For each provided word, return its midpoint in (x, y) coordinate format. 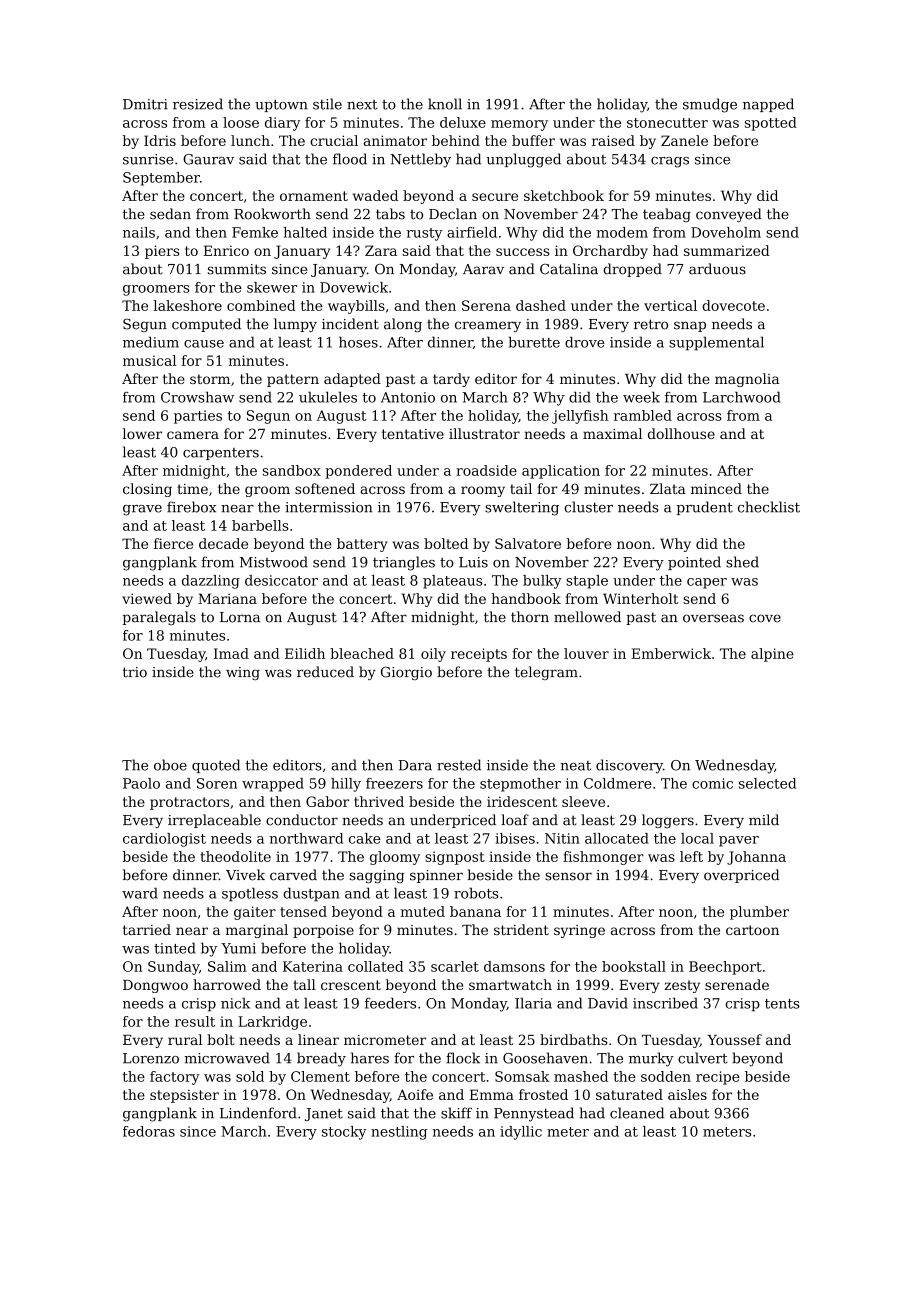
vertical (670, 305)
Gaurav (208, 159)
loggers (668, 821)
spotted (771, 124)
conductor (302, 820)
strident (521, 929)
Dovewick (354, 287)
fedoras (149, 1131)
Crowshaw (197, 397)
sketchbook (564, 195)
